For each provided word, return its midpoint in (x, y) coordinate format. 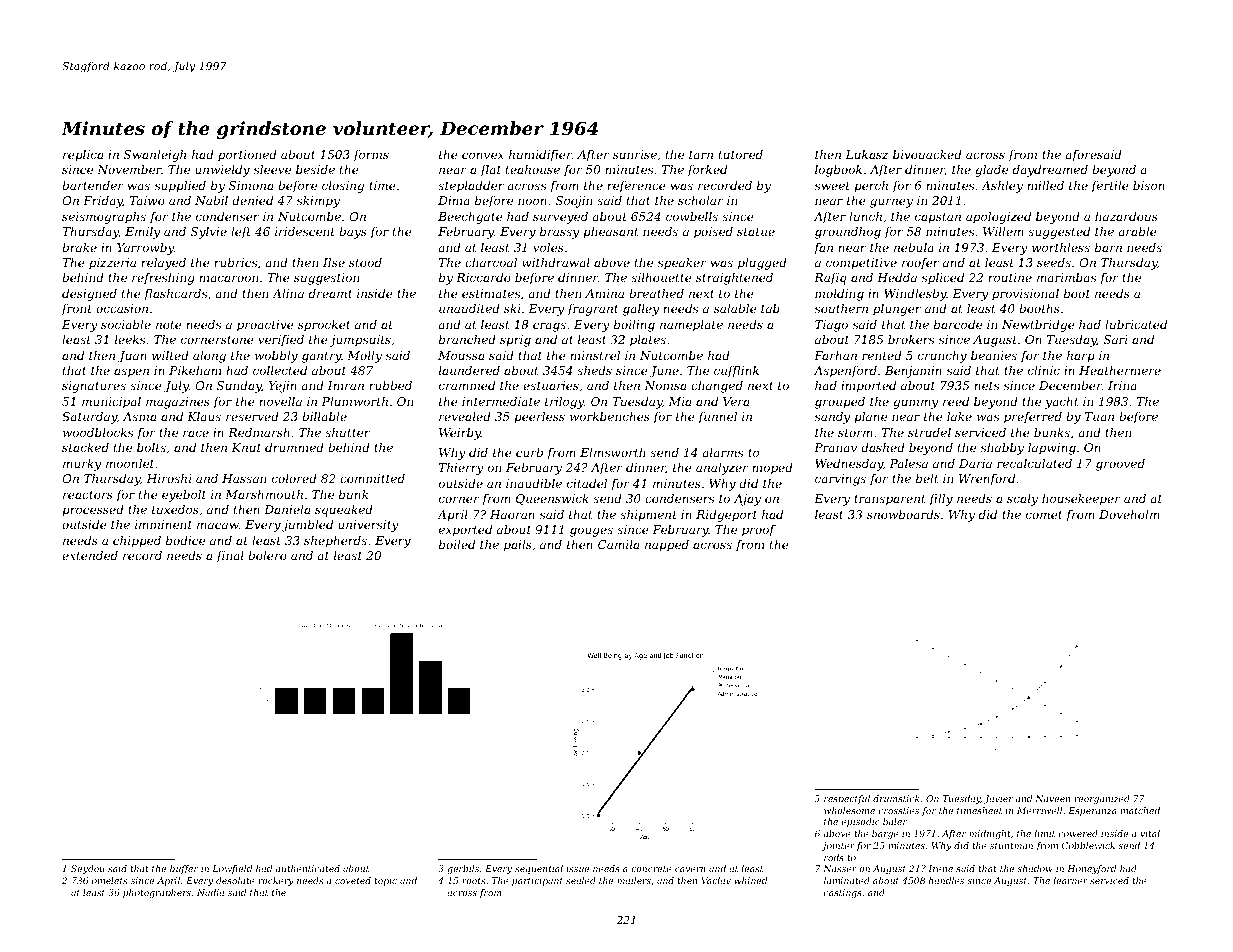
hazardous (1126, 216)
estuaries (551, 385)
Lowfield (232, 869)
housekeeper (1081, 500)
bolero (267, 555)
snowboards (903, 514)
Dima (454, 200)
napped (667, 546)
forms (371, 156)
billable (324, 416)
